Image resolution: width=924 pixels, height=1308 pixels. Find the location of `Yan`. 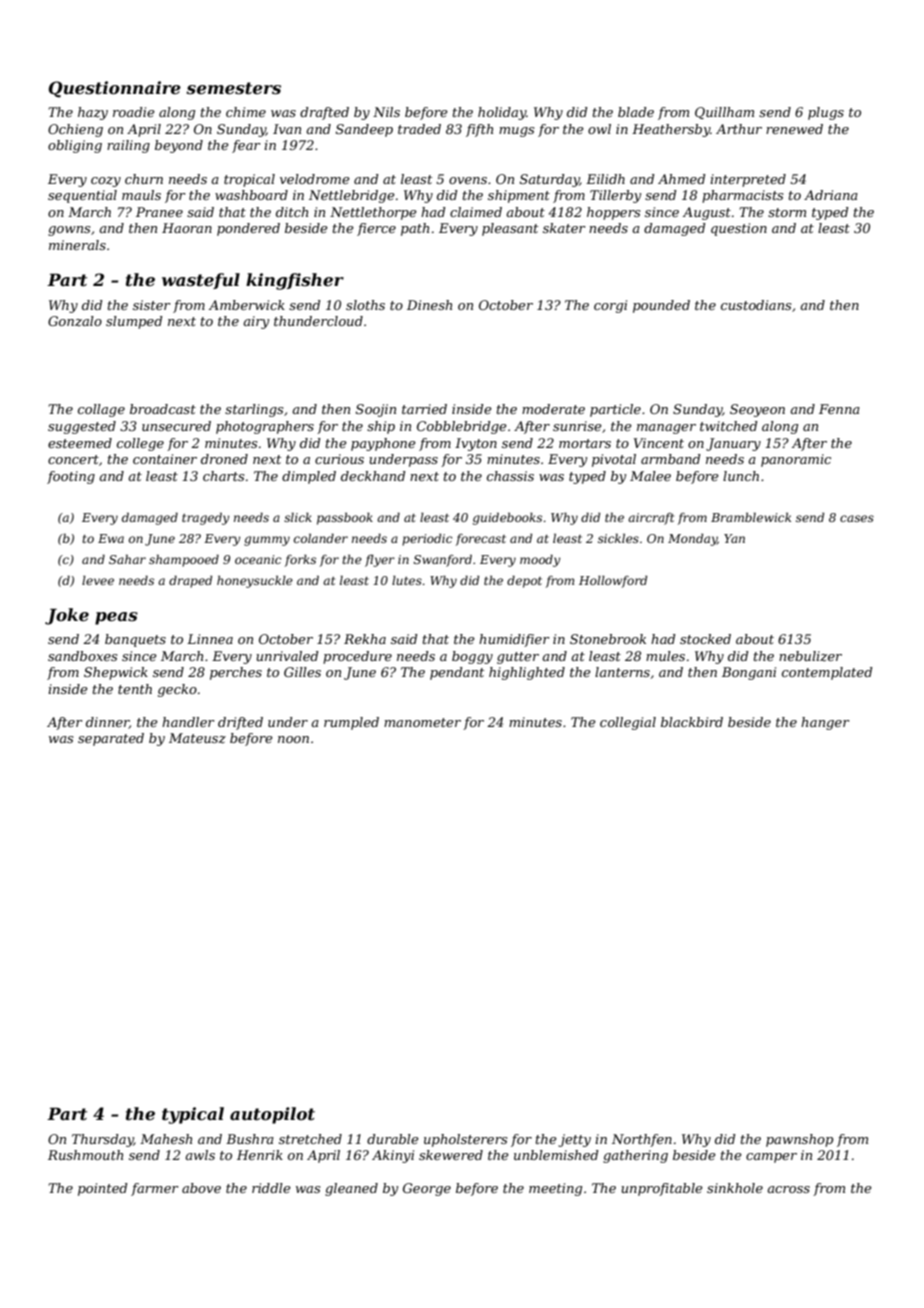

Yan is located at coordinates (734, 538).
